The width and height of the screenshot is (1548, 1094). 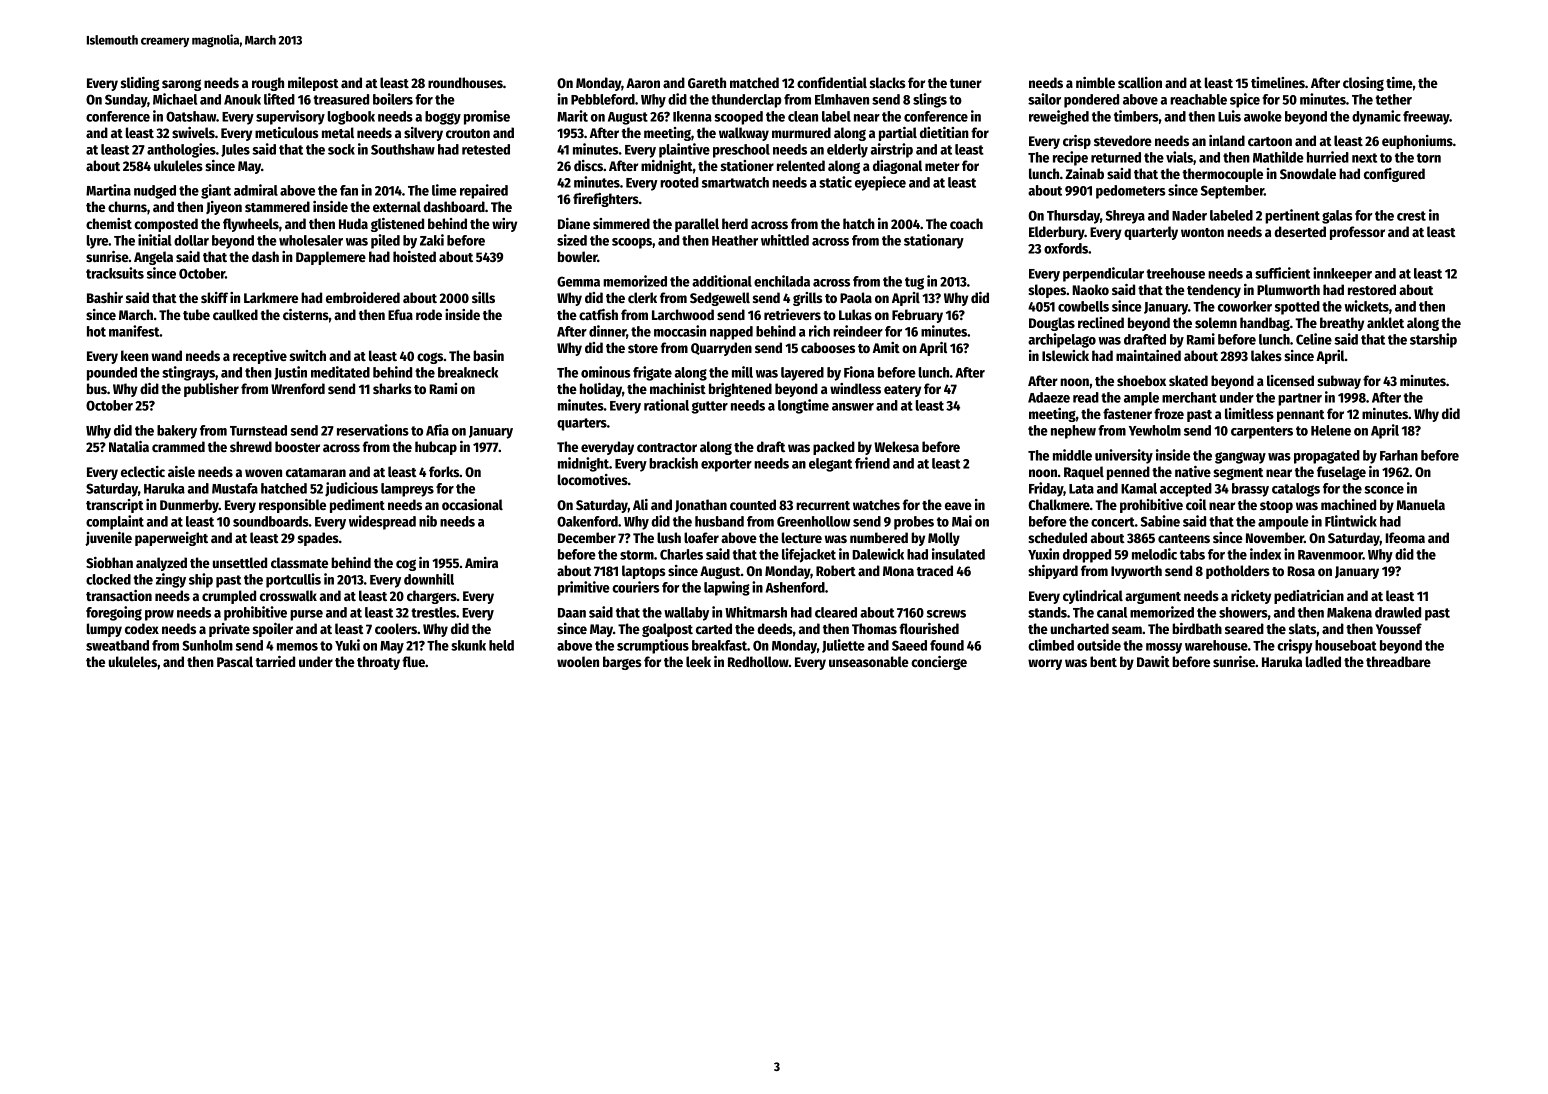 What do you see at coordinates (211, 390) in the screenshot?
I see `publisher` at bounding box center [211, 390].
